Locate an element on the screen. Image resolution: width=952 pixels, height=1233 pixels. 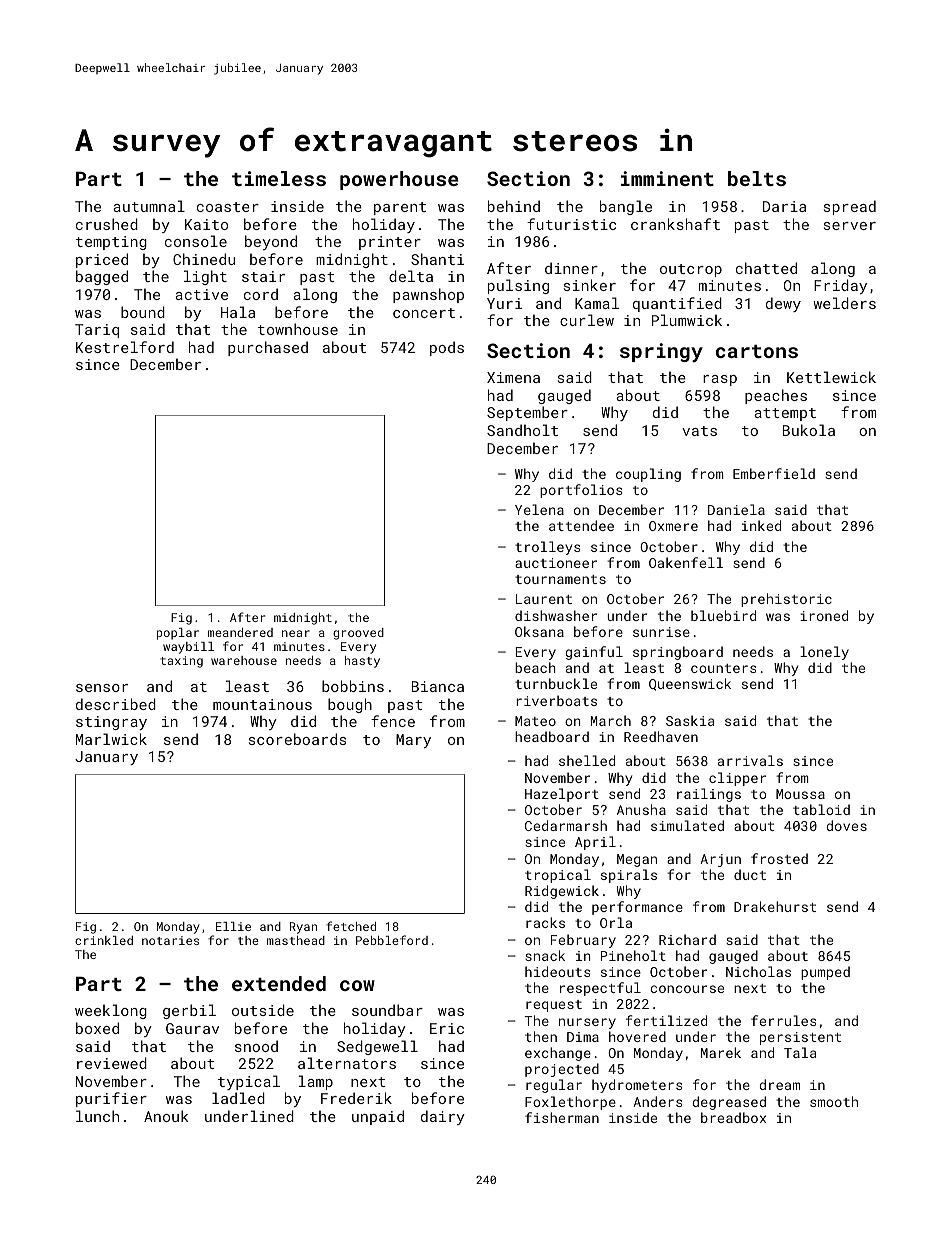
Plumwick is located at coordinates (687, 320).
